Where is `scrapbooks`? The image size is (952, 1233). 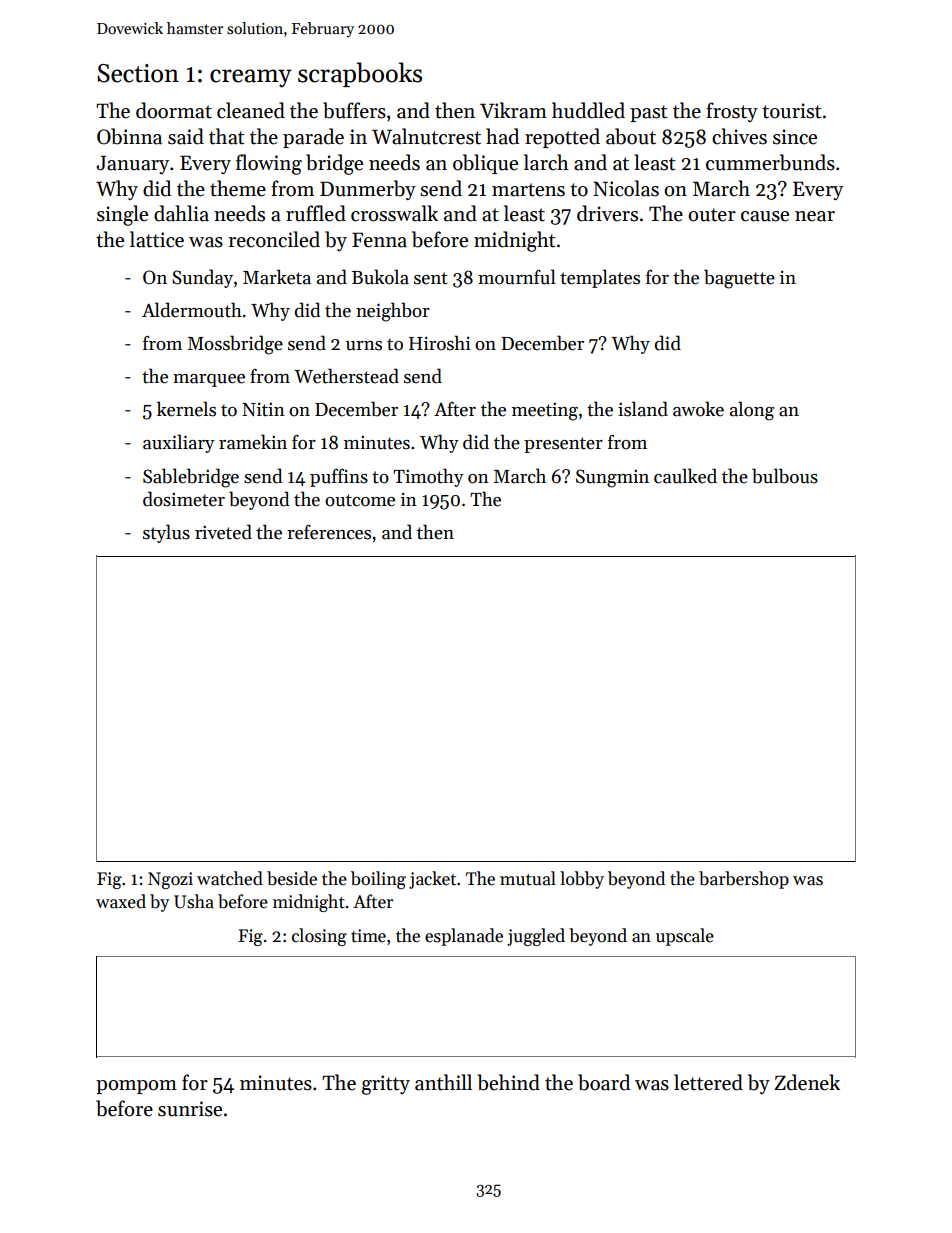 scrapbooks is located at coordinates (360, 74).
